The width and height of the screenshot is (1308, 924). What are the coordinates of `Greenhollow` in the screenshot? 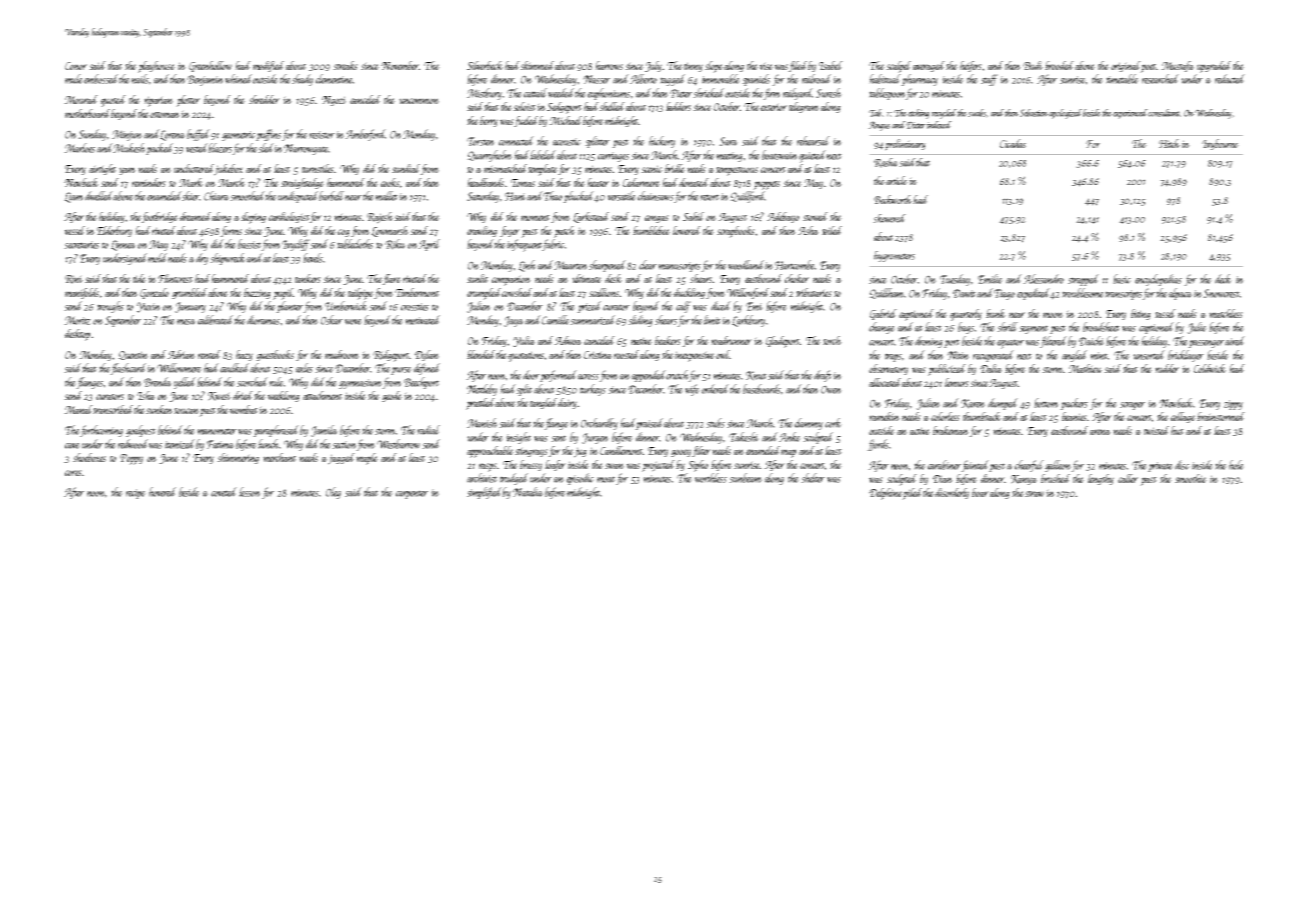 It's located at (210, 66).
